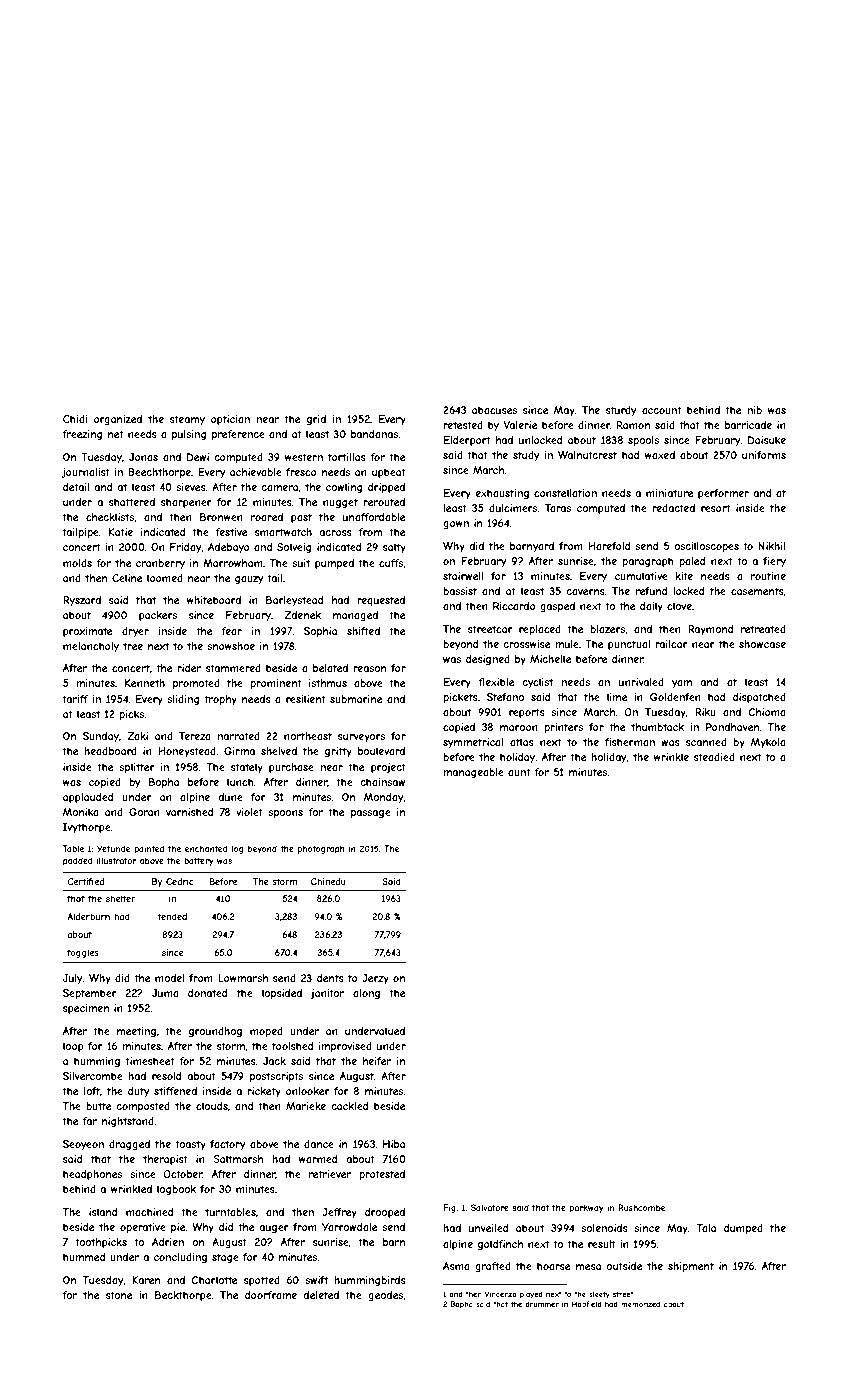 The height and width of the page is (1400, 849). I want to click on Walnutcrest, so click(587, 455).
